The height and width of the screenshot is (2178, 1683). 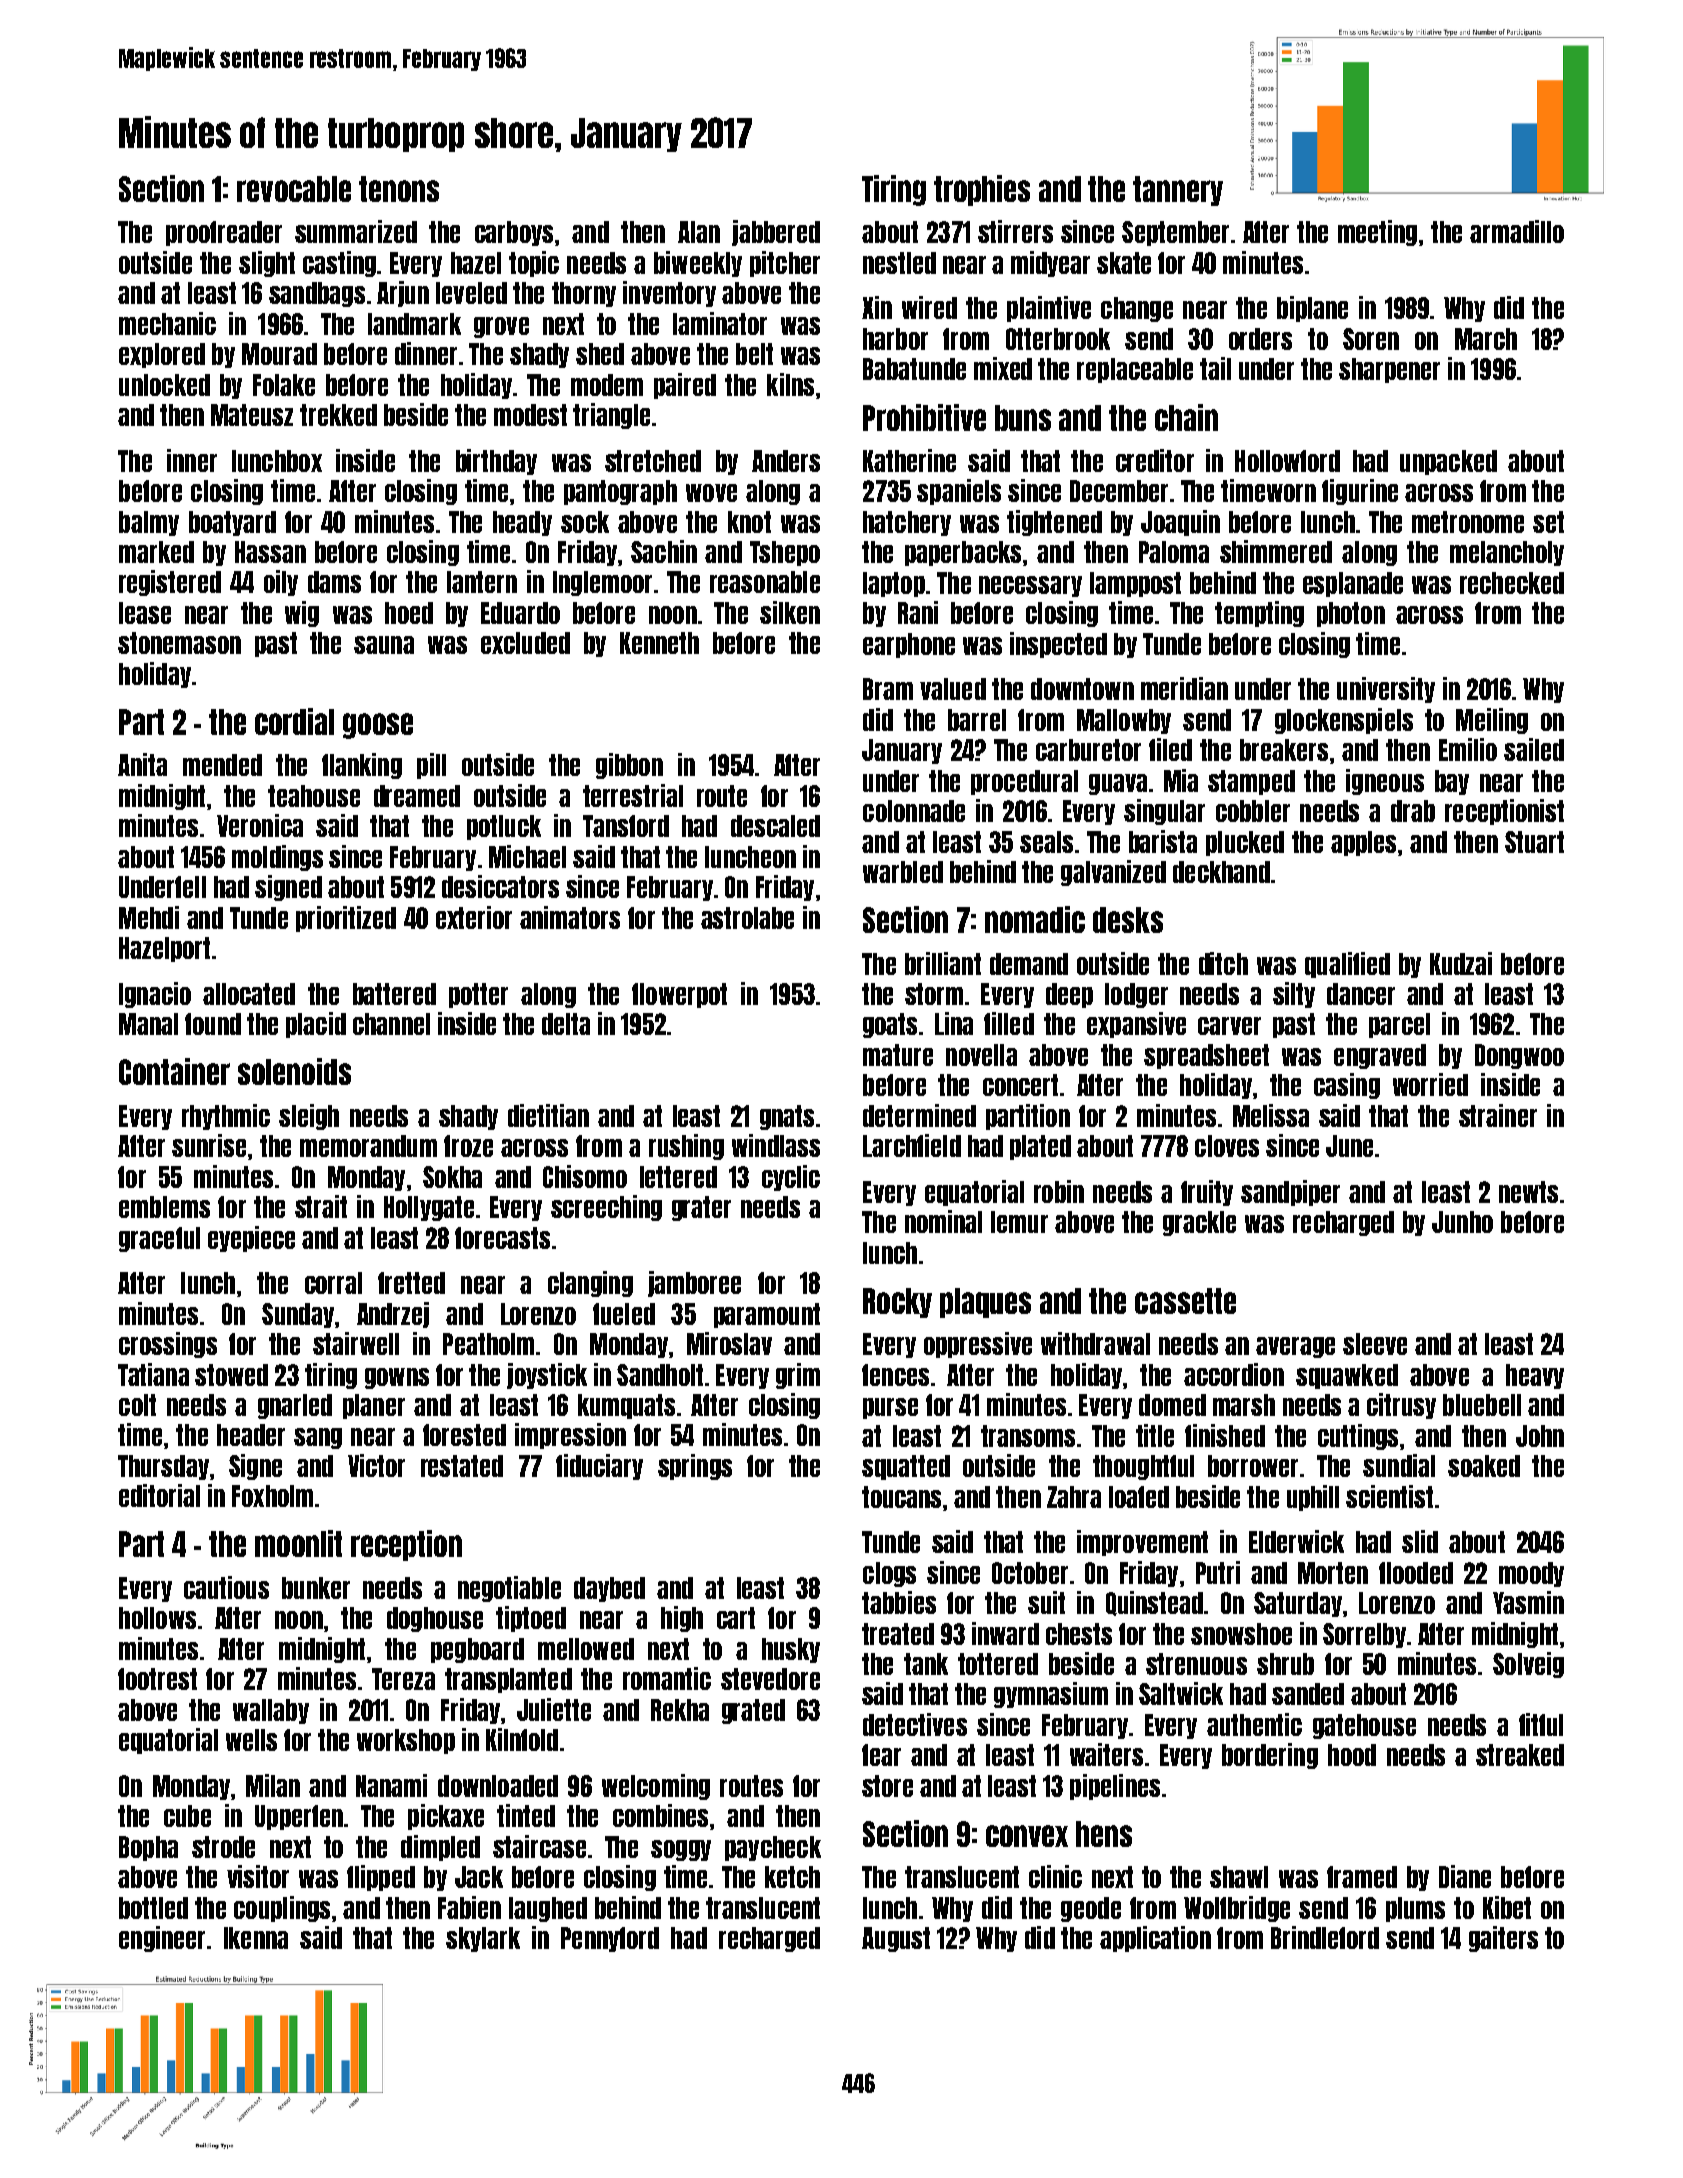 I want to click on Anders, so click(x=786, y=461).
